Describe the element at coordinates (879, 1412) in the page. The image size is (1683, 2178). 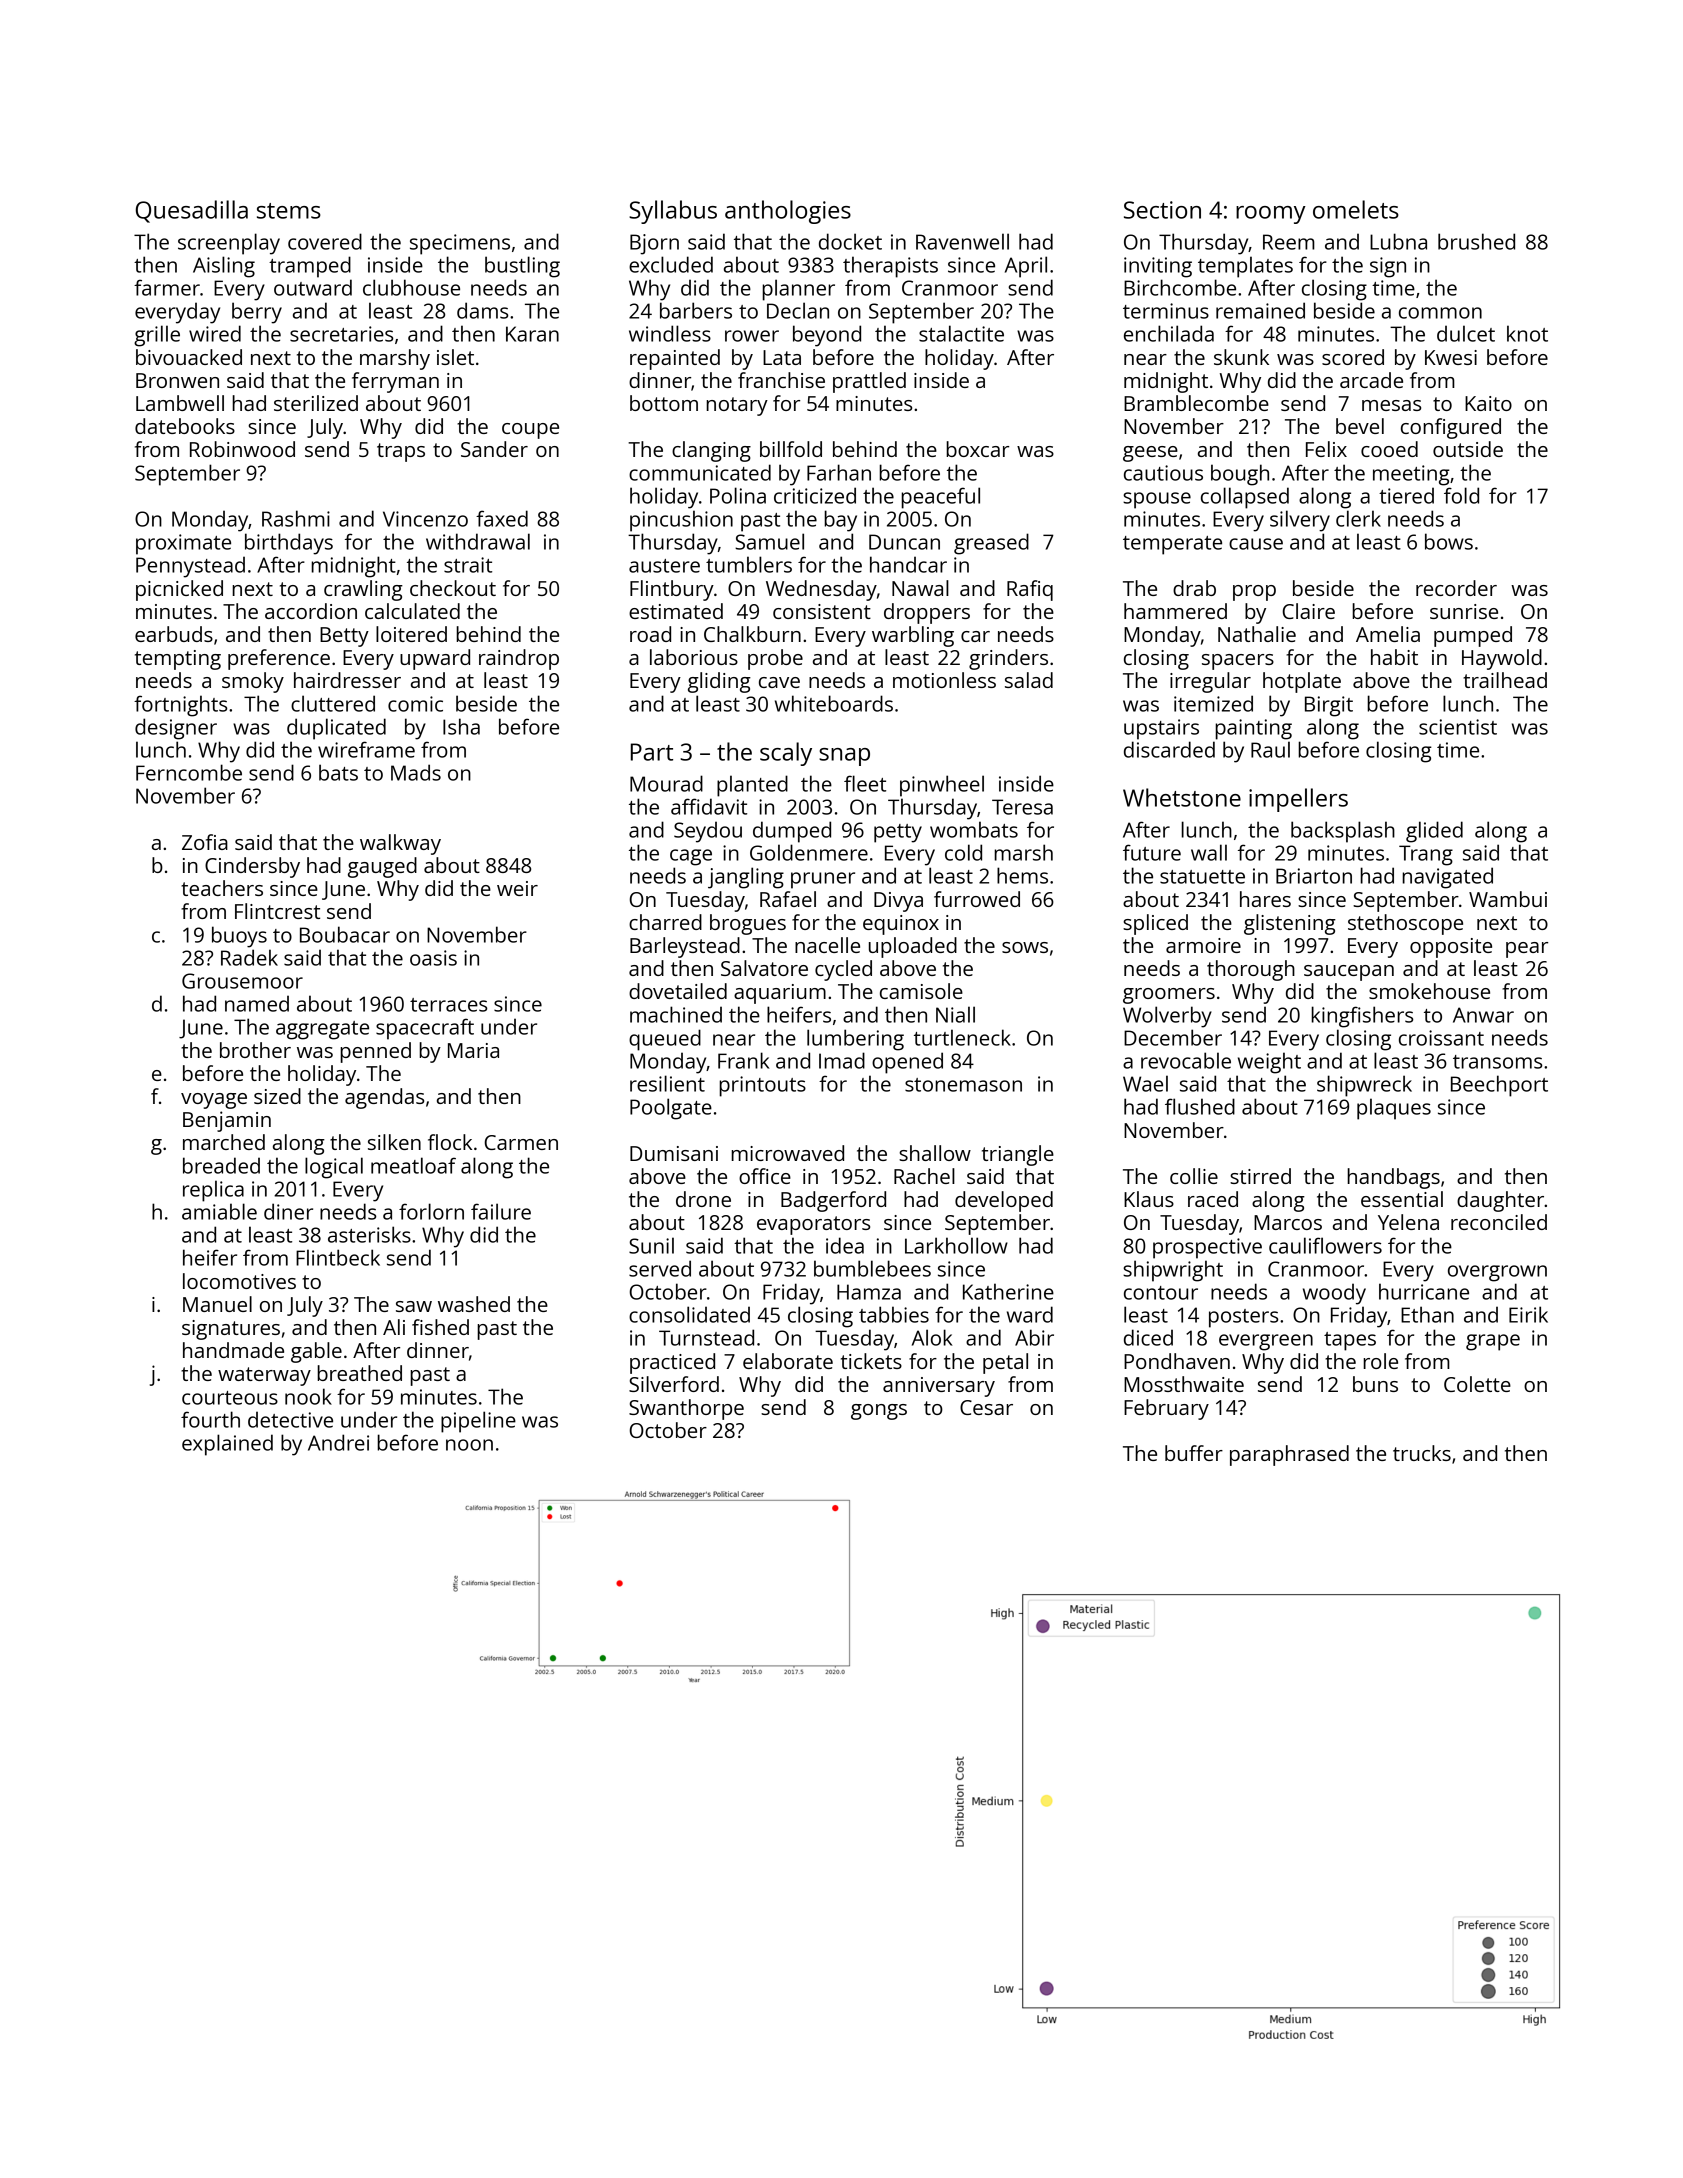
I see `gongs` at that location.
